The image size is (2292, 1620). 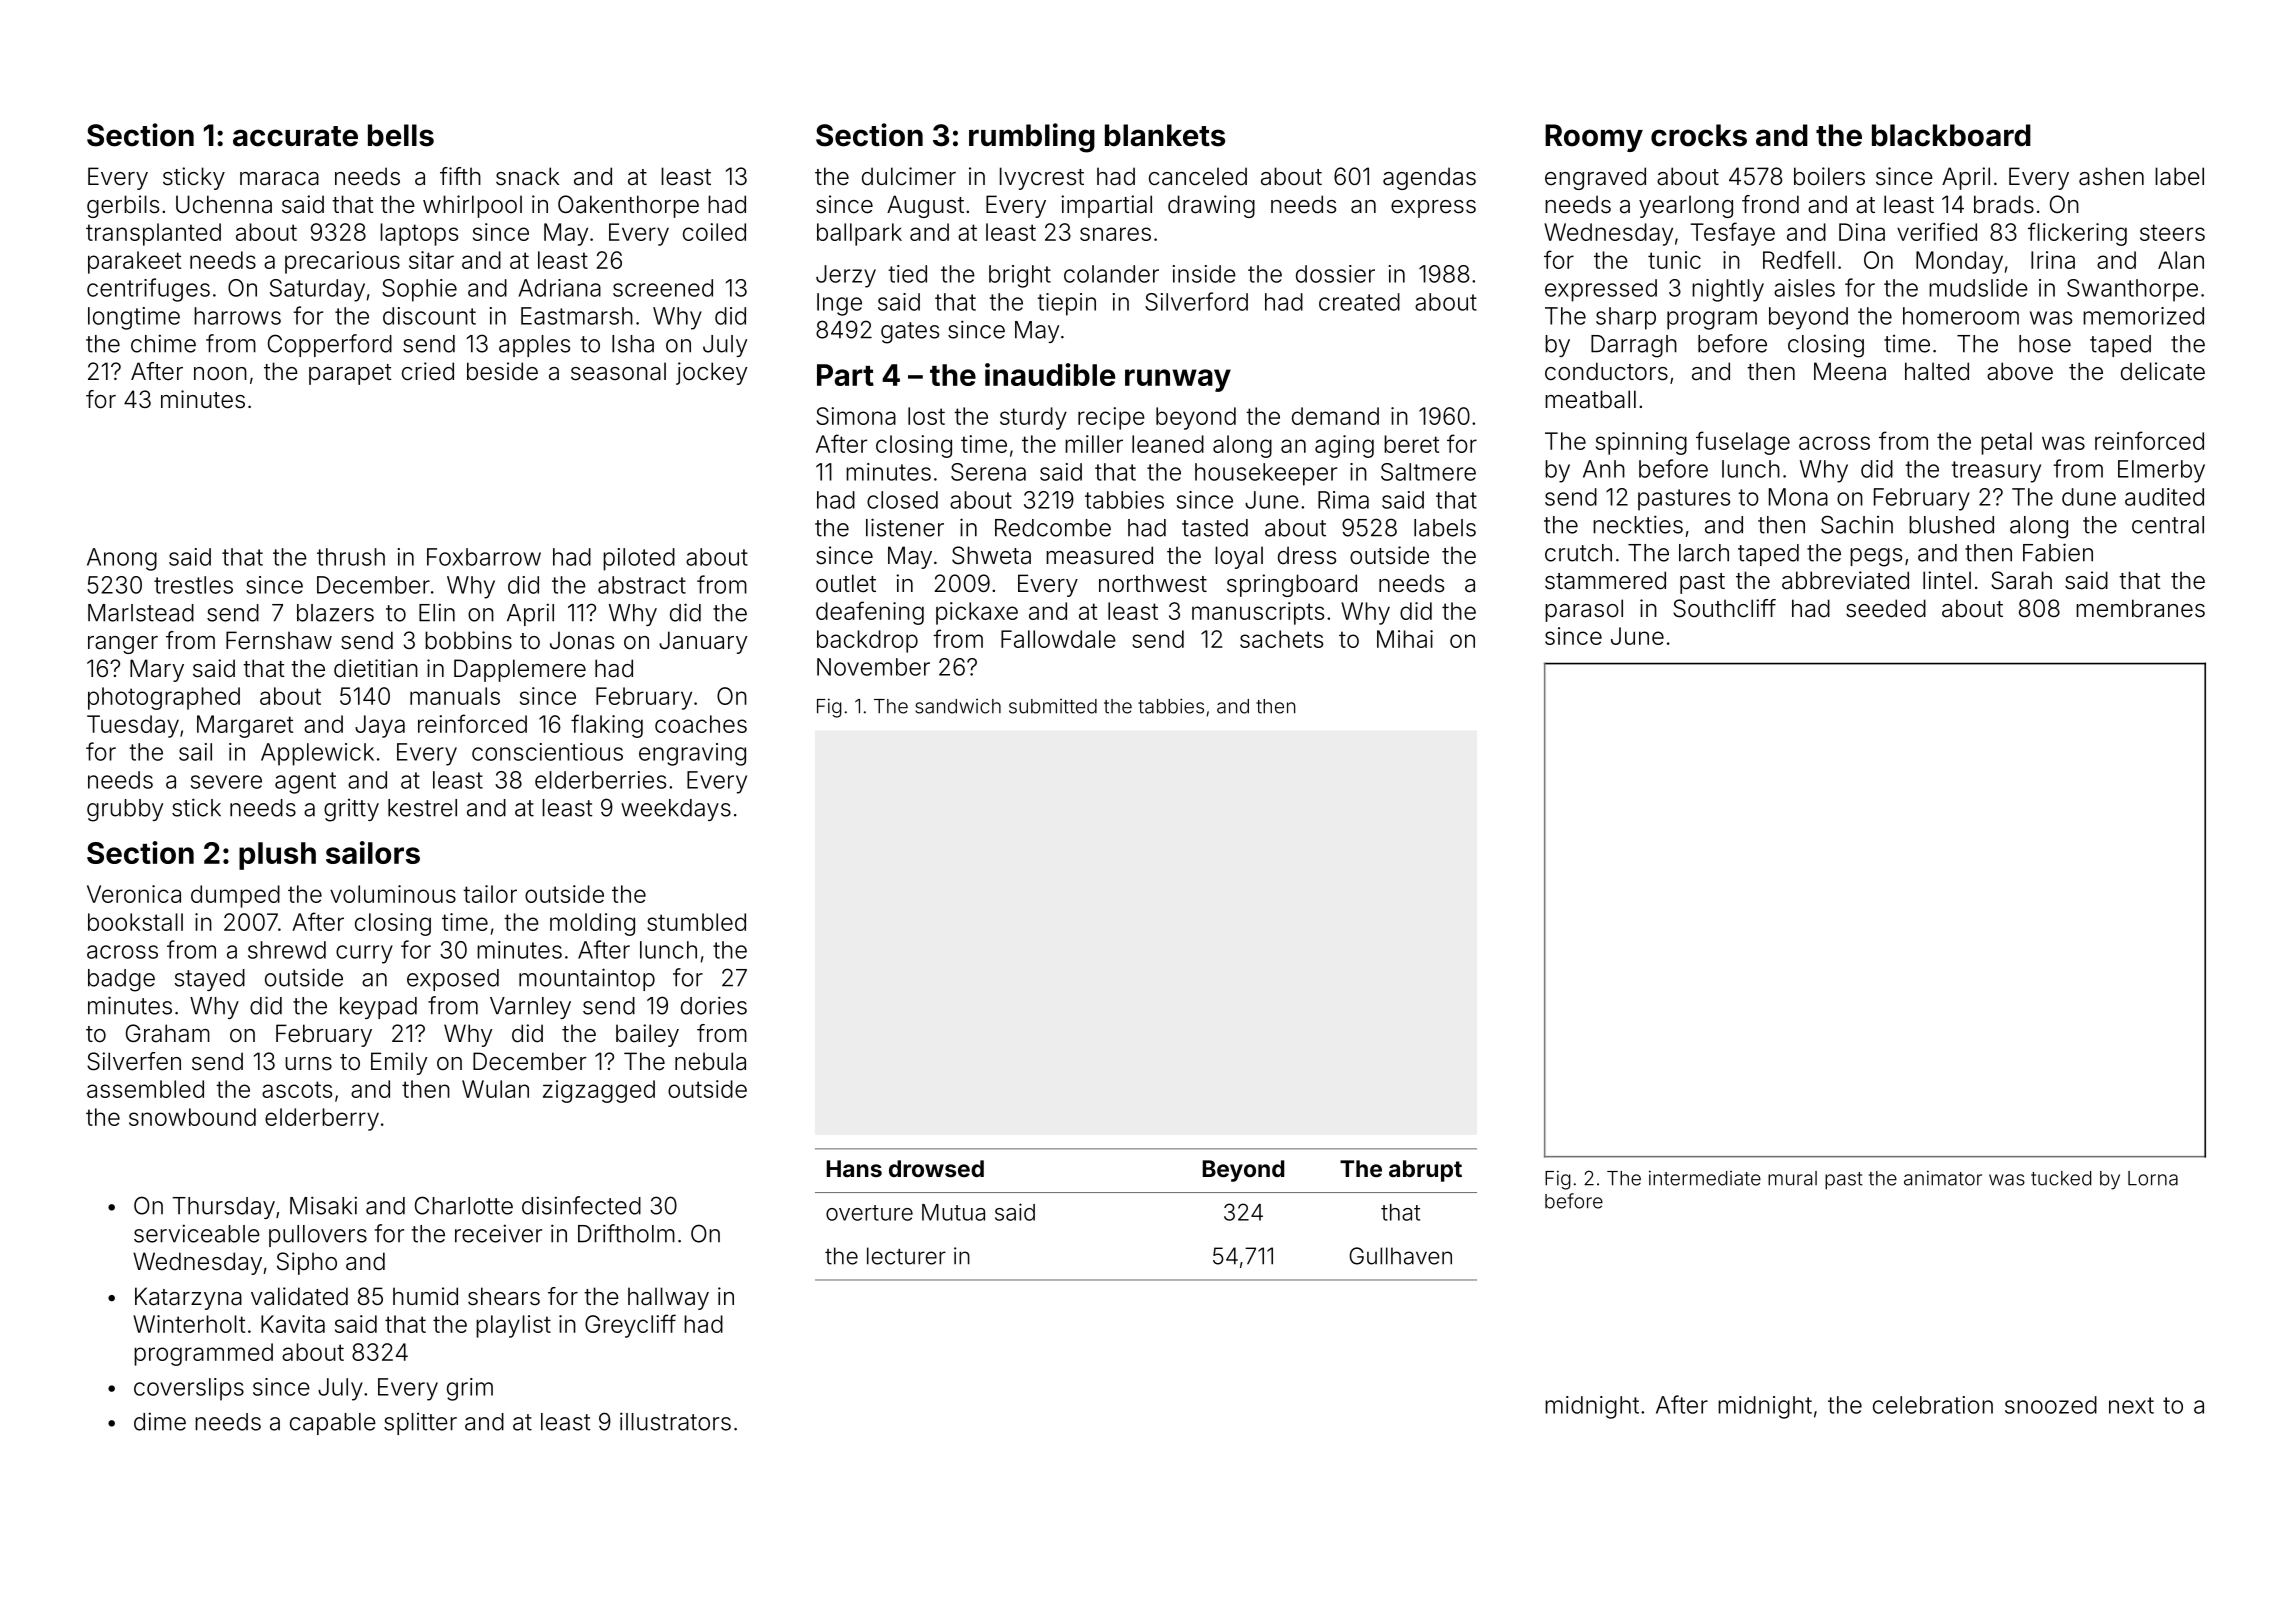 What do you see at coordinates (1266, 474) in the screenshot?
I see `housekeeper` at bounding box center [1266, 474].
